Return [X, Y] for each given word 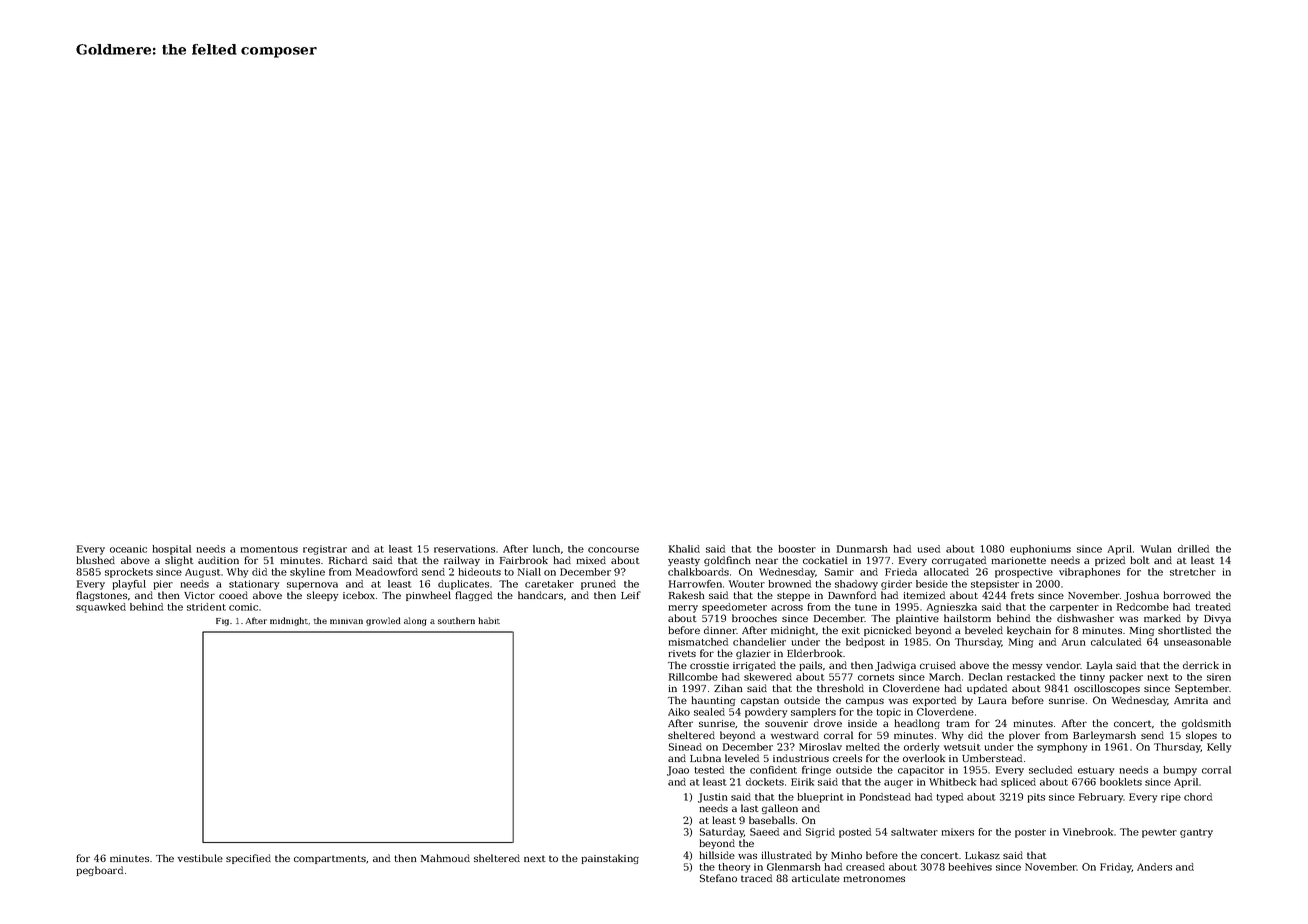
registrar [325, 550]
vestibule [200, 858]
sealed [709, 712]
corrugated [959, 561]
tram [958, 723]
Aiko [679, 712]
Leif [631, 595]
